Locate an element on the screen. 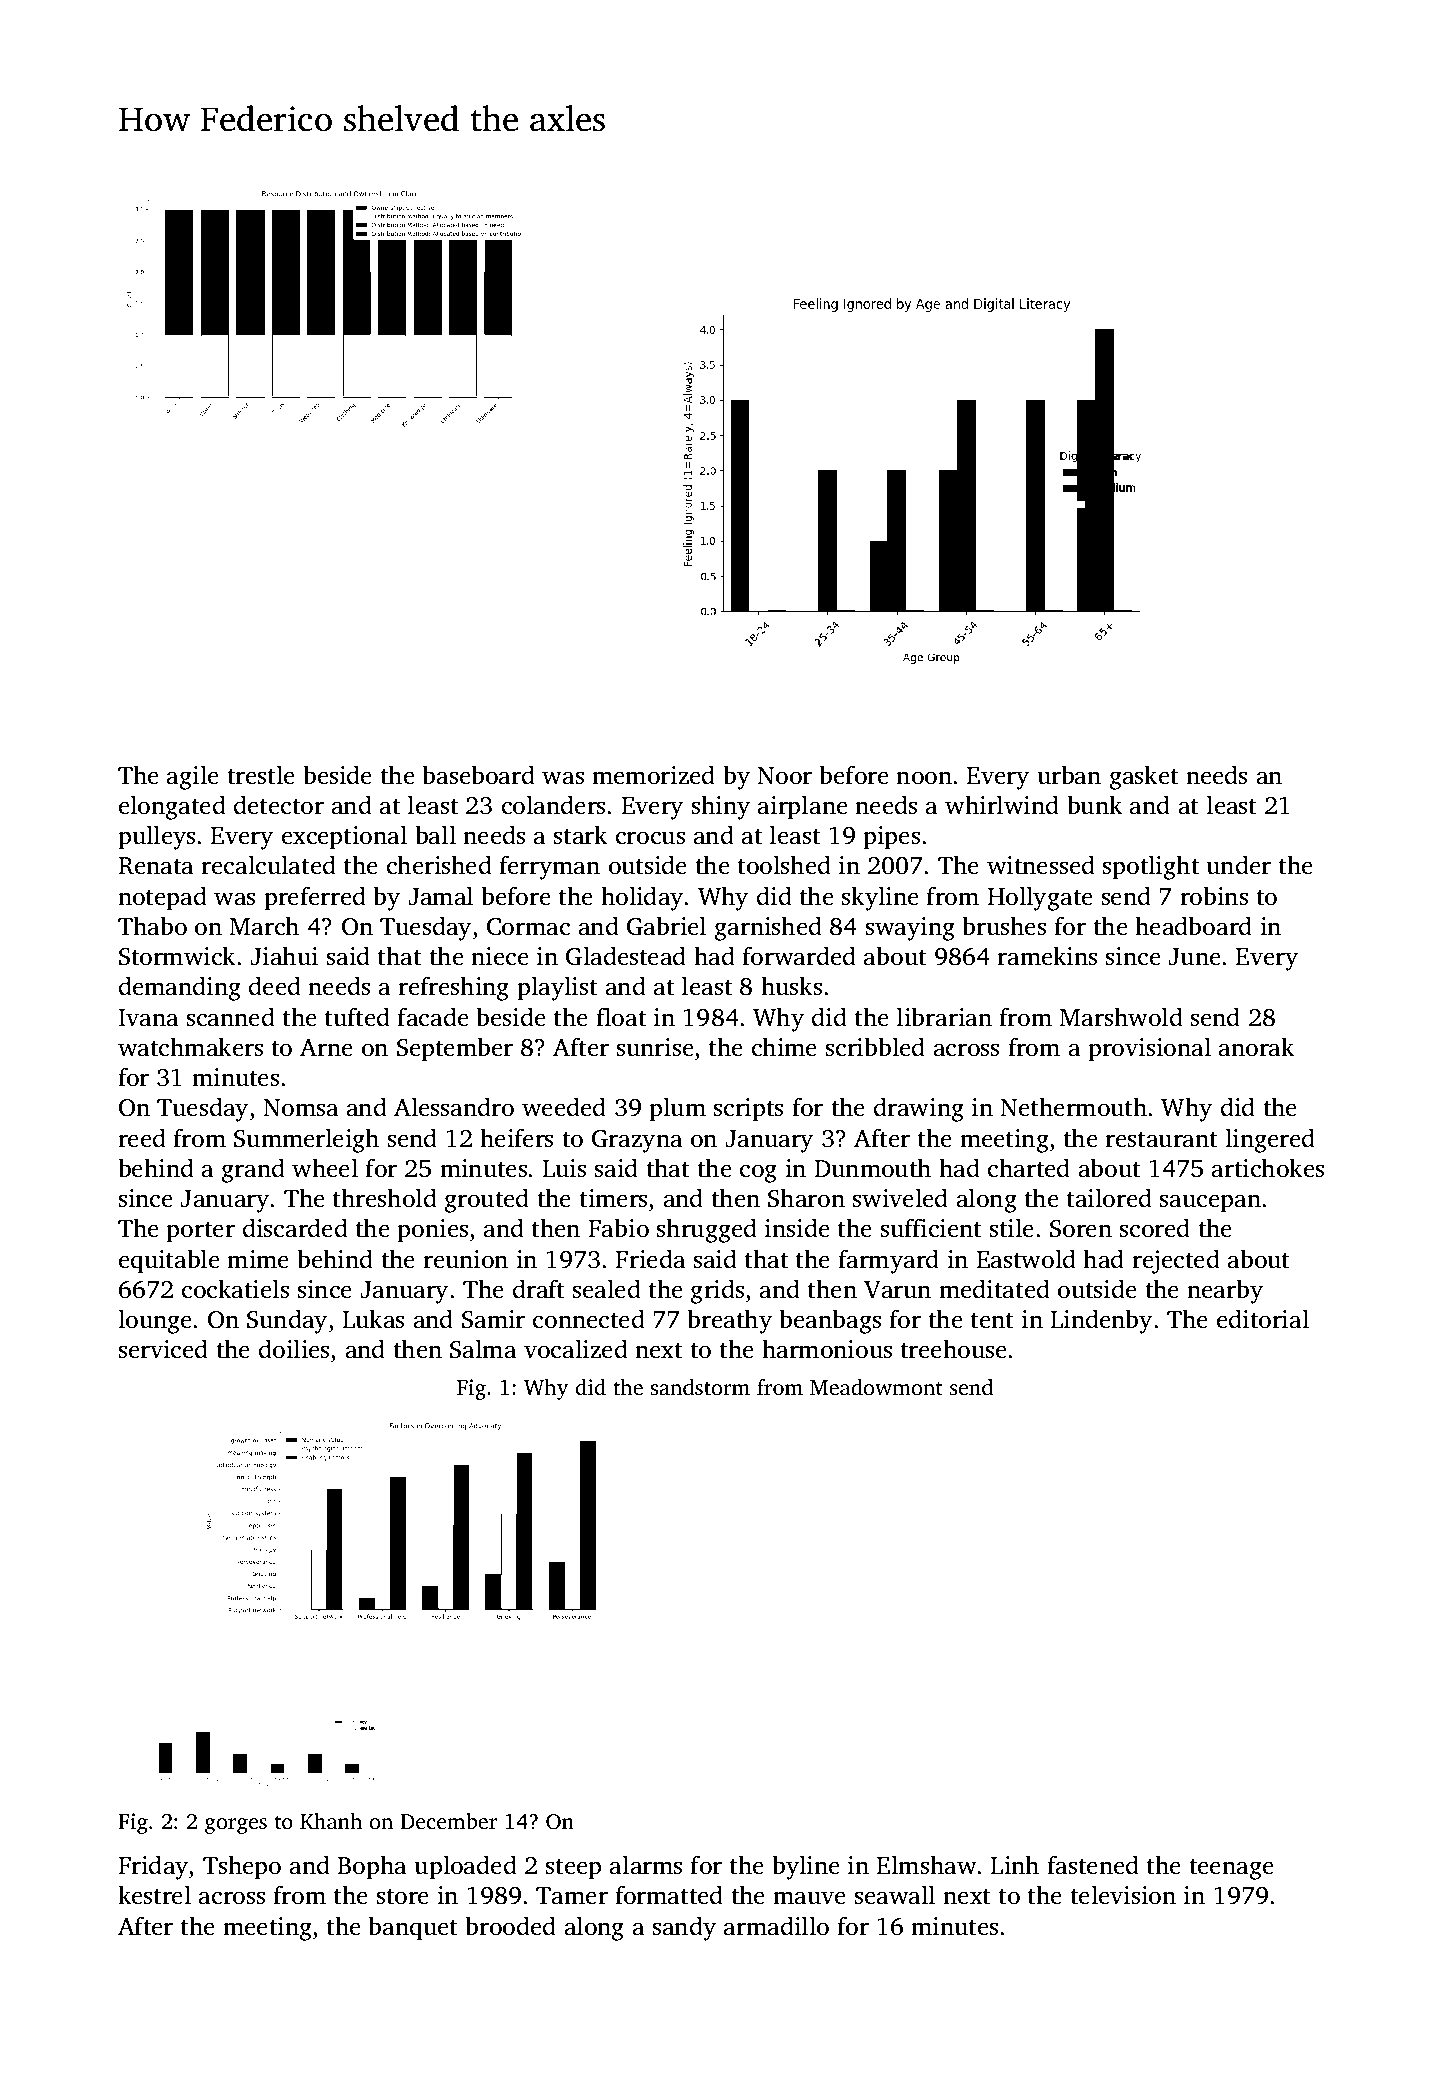 The width and height of the screenshot is (1450, 2100). Khanh is located at coordinates (331, 1821).
